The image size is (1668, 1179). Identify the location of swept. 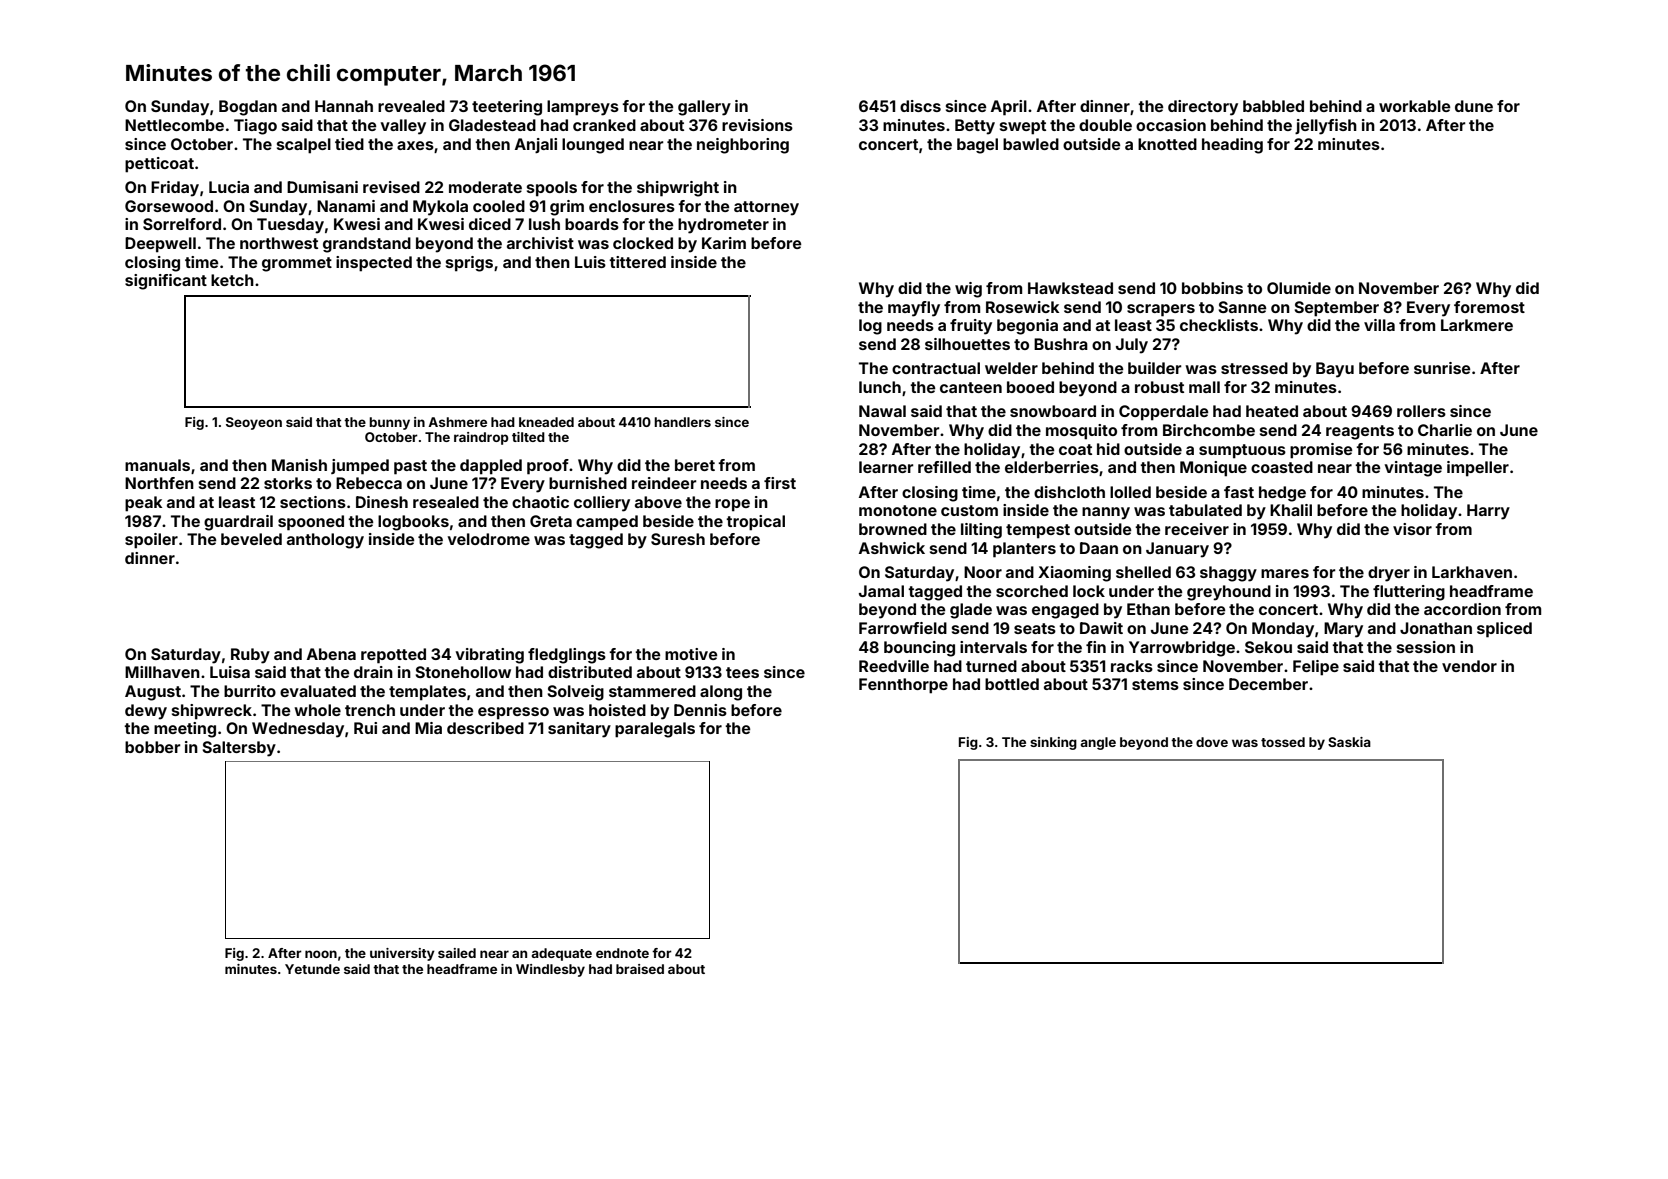
(1023, 127).
